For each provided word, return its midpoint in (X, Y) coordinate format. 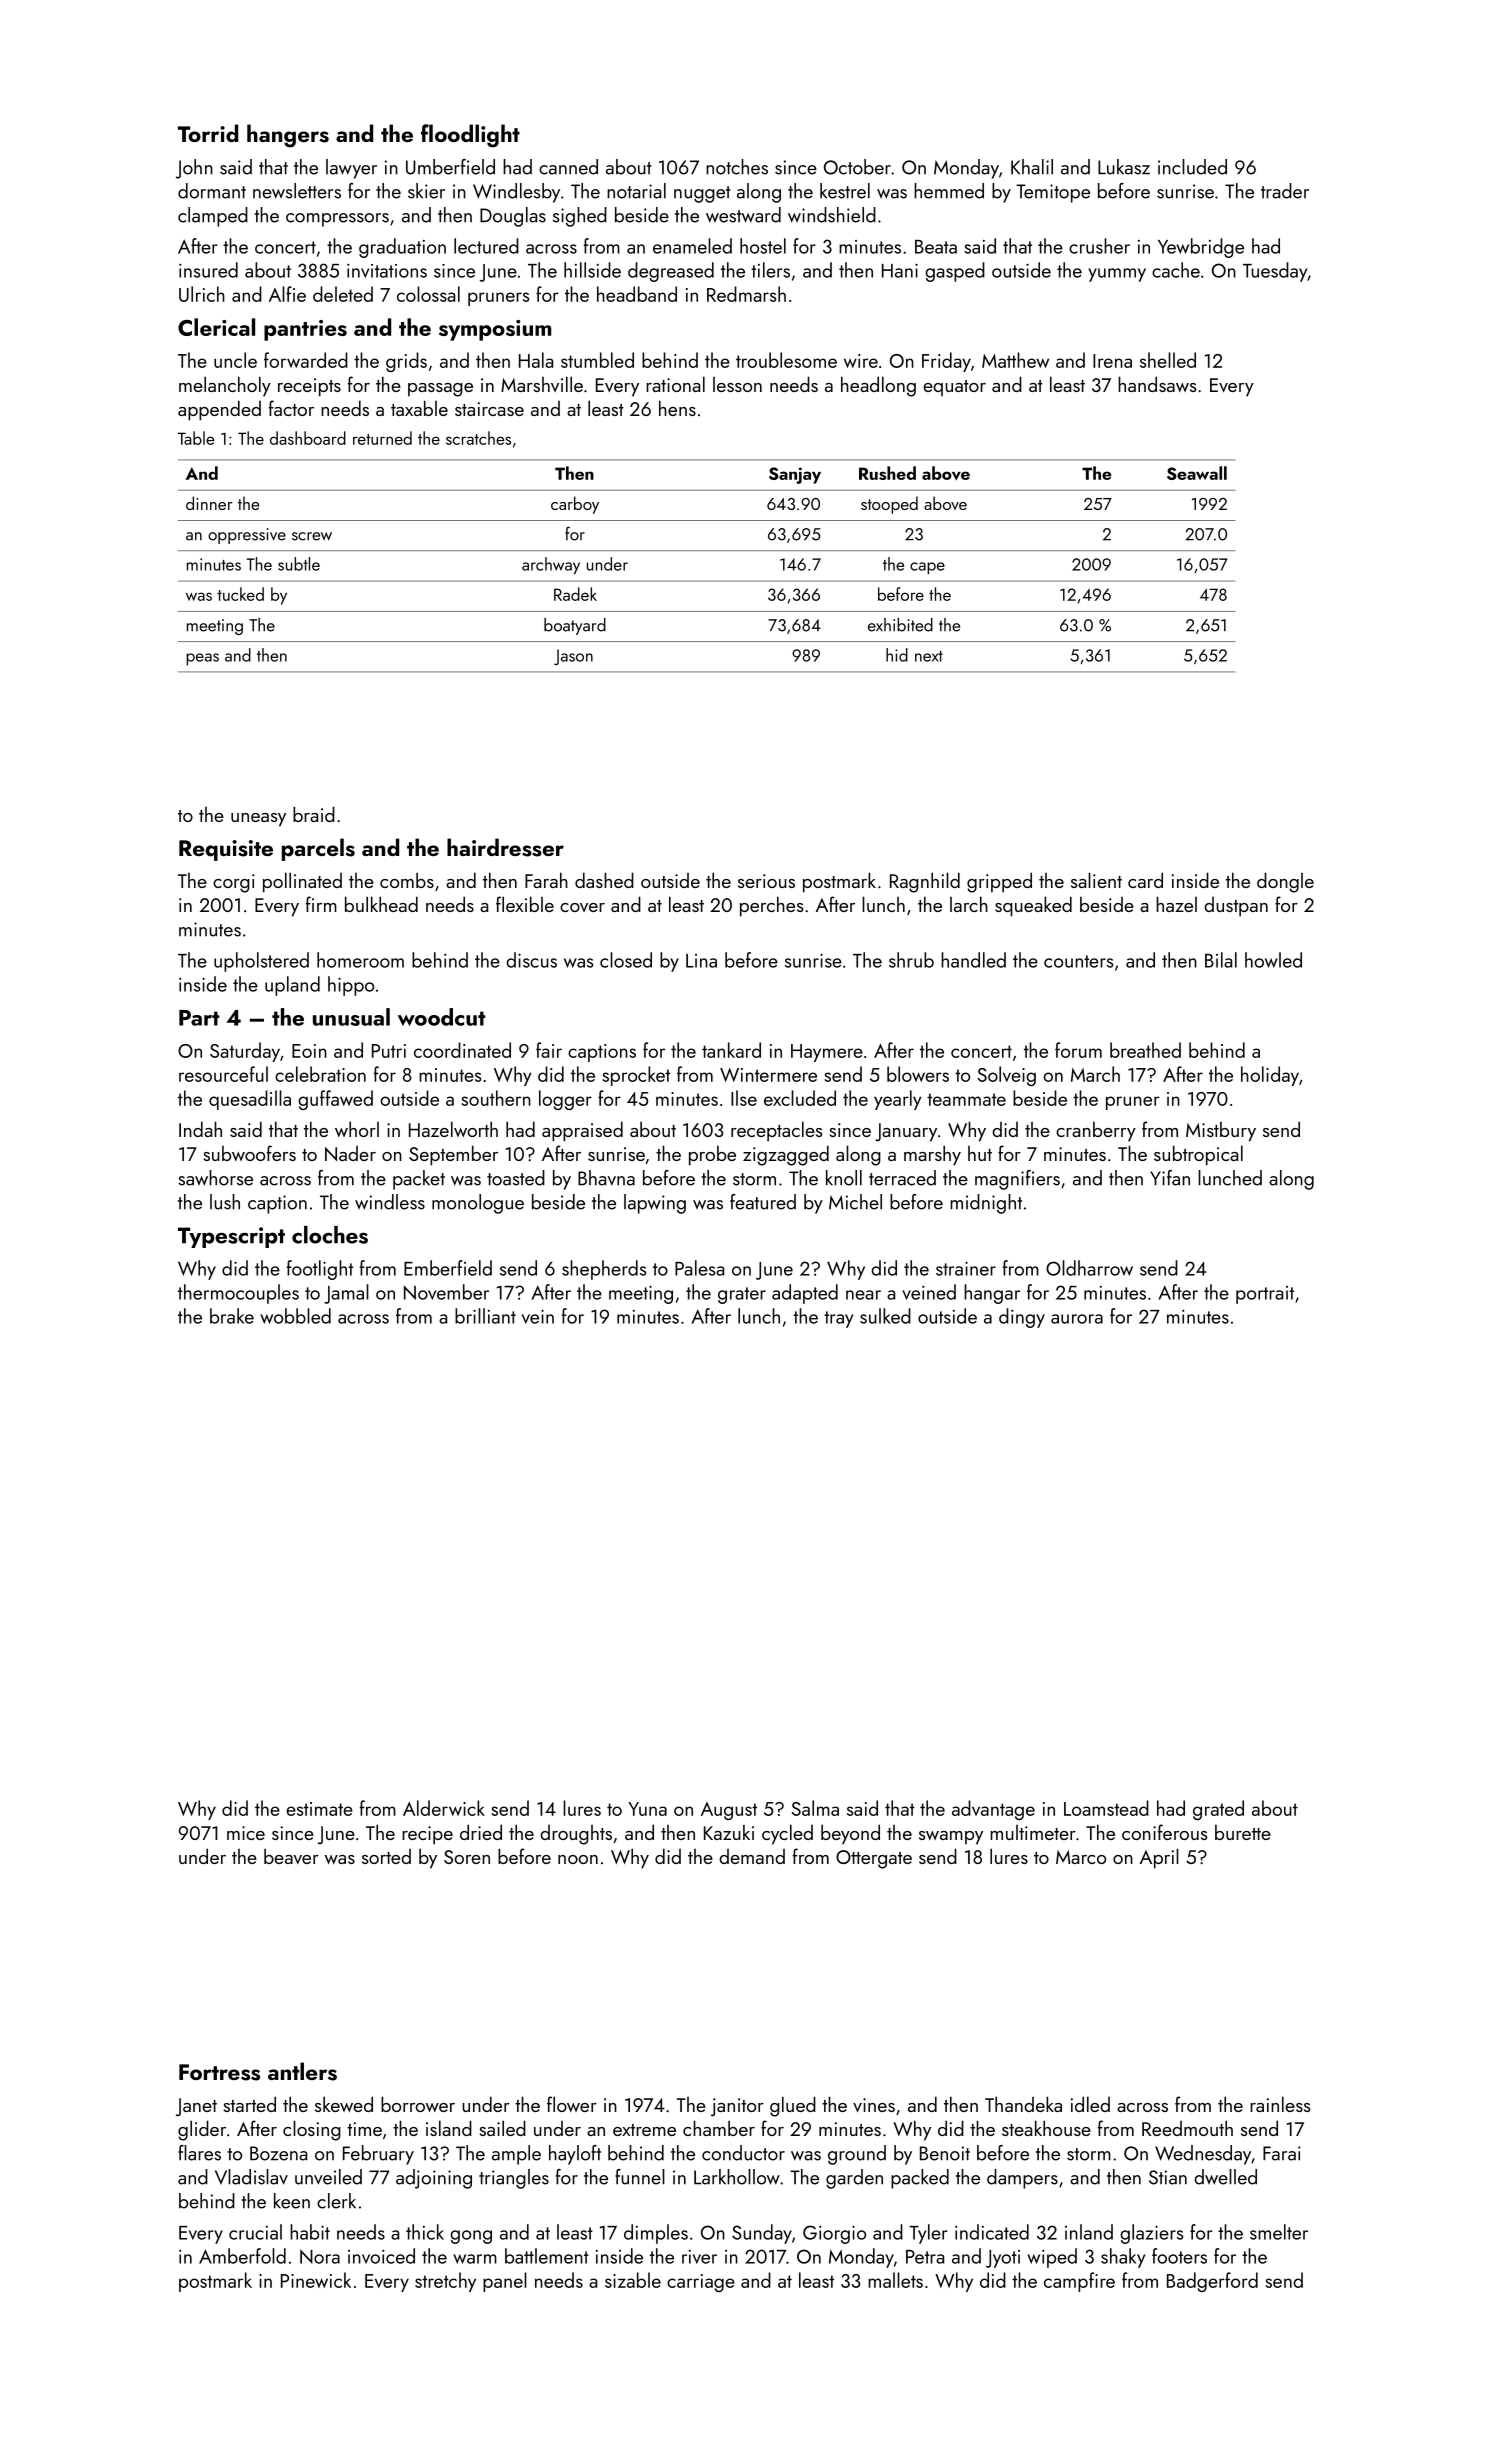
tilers (770, 270)
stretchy (445, 2282)
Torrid (208, 133)
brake (232, 1316)
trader (1285, 191)
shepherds (604, 1270)
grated (1218, 1810)
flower (572, 2104)
